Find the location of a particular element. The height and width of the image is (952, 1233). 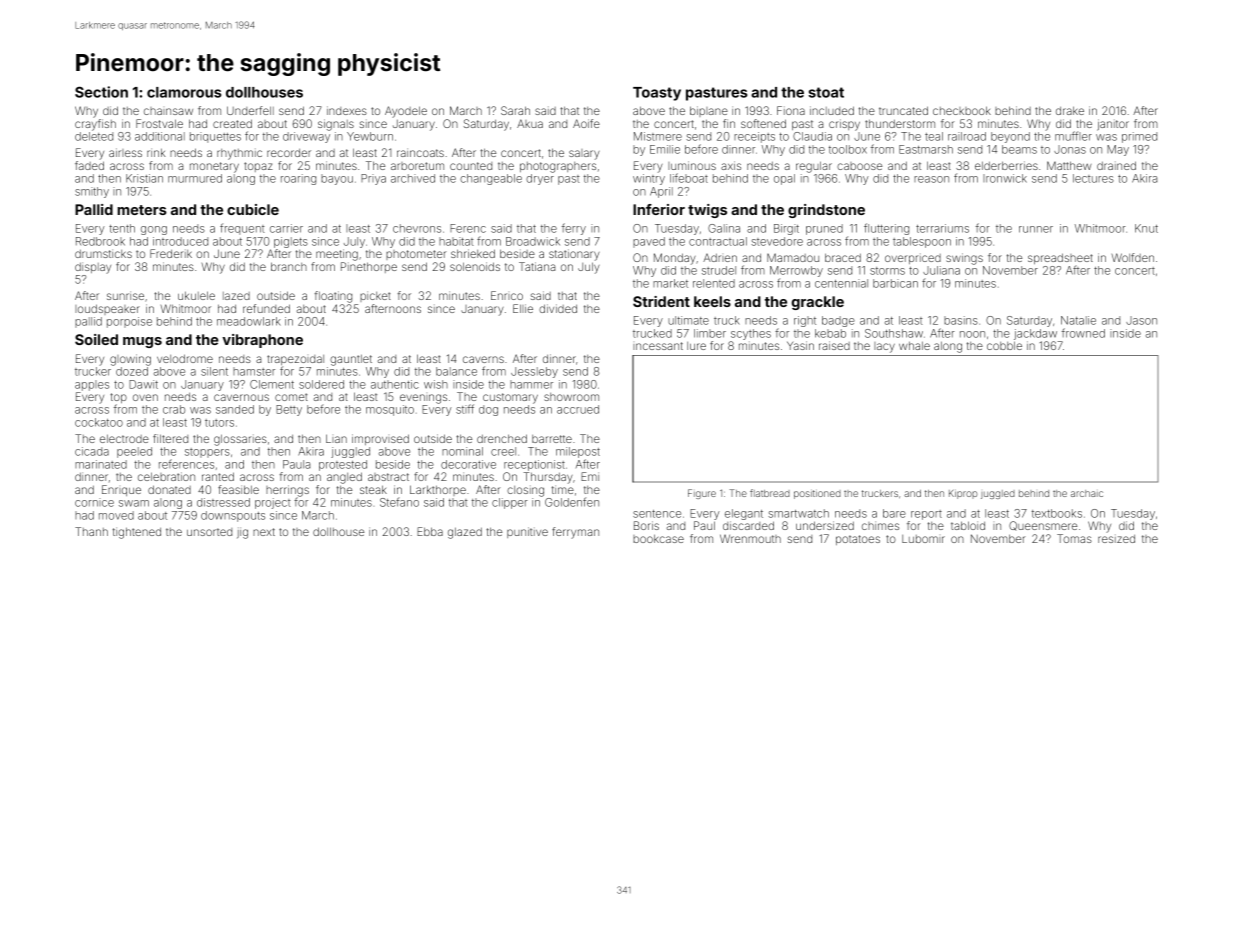

Toasty is located at coordinates (657, 94).
